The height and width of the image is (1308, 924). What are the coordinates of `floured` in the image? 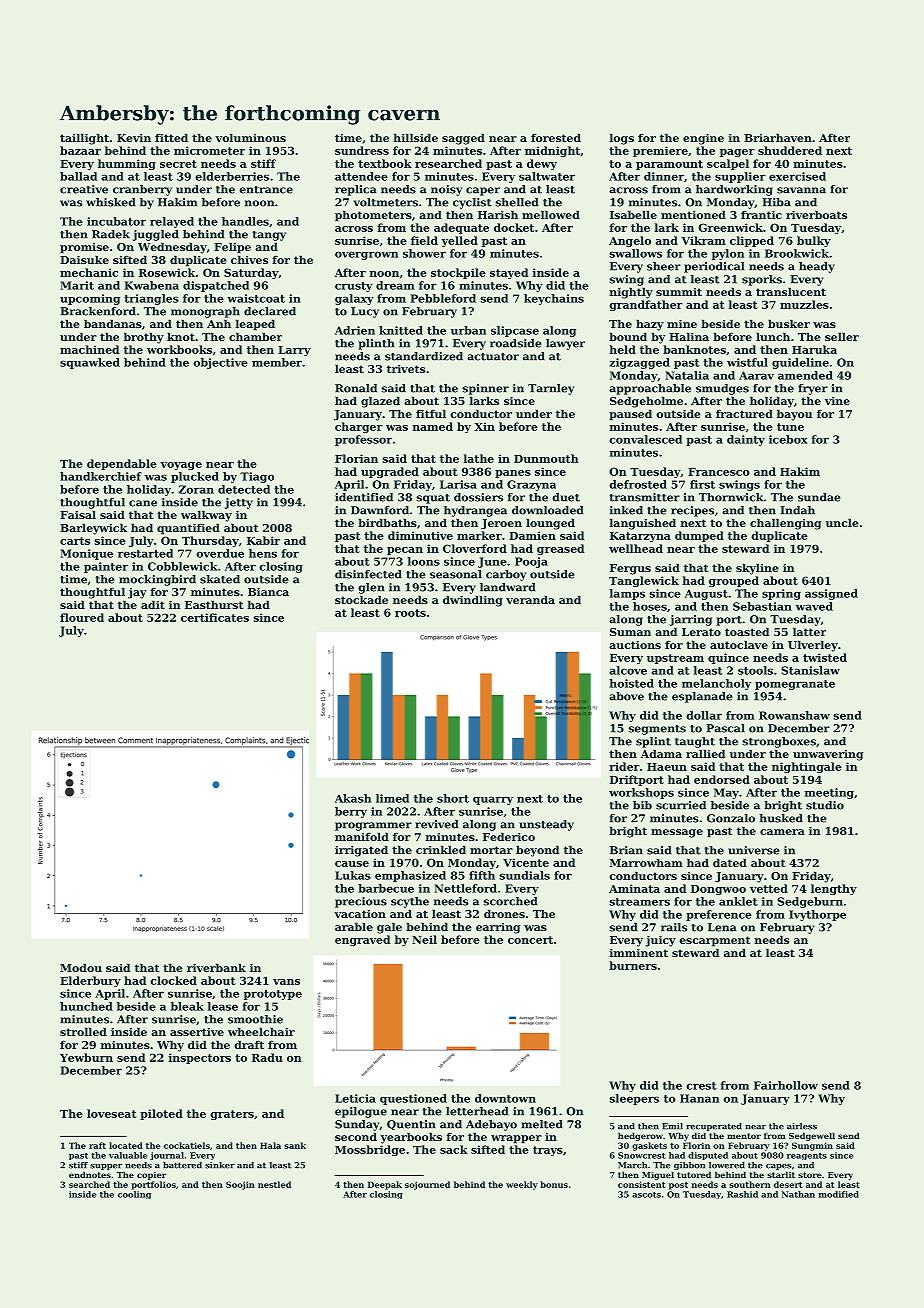 It's located at (82, 617).
